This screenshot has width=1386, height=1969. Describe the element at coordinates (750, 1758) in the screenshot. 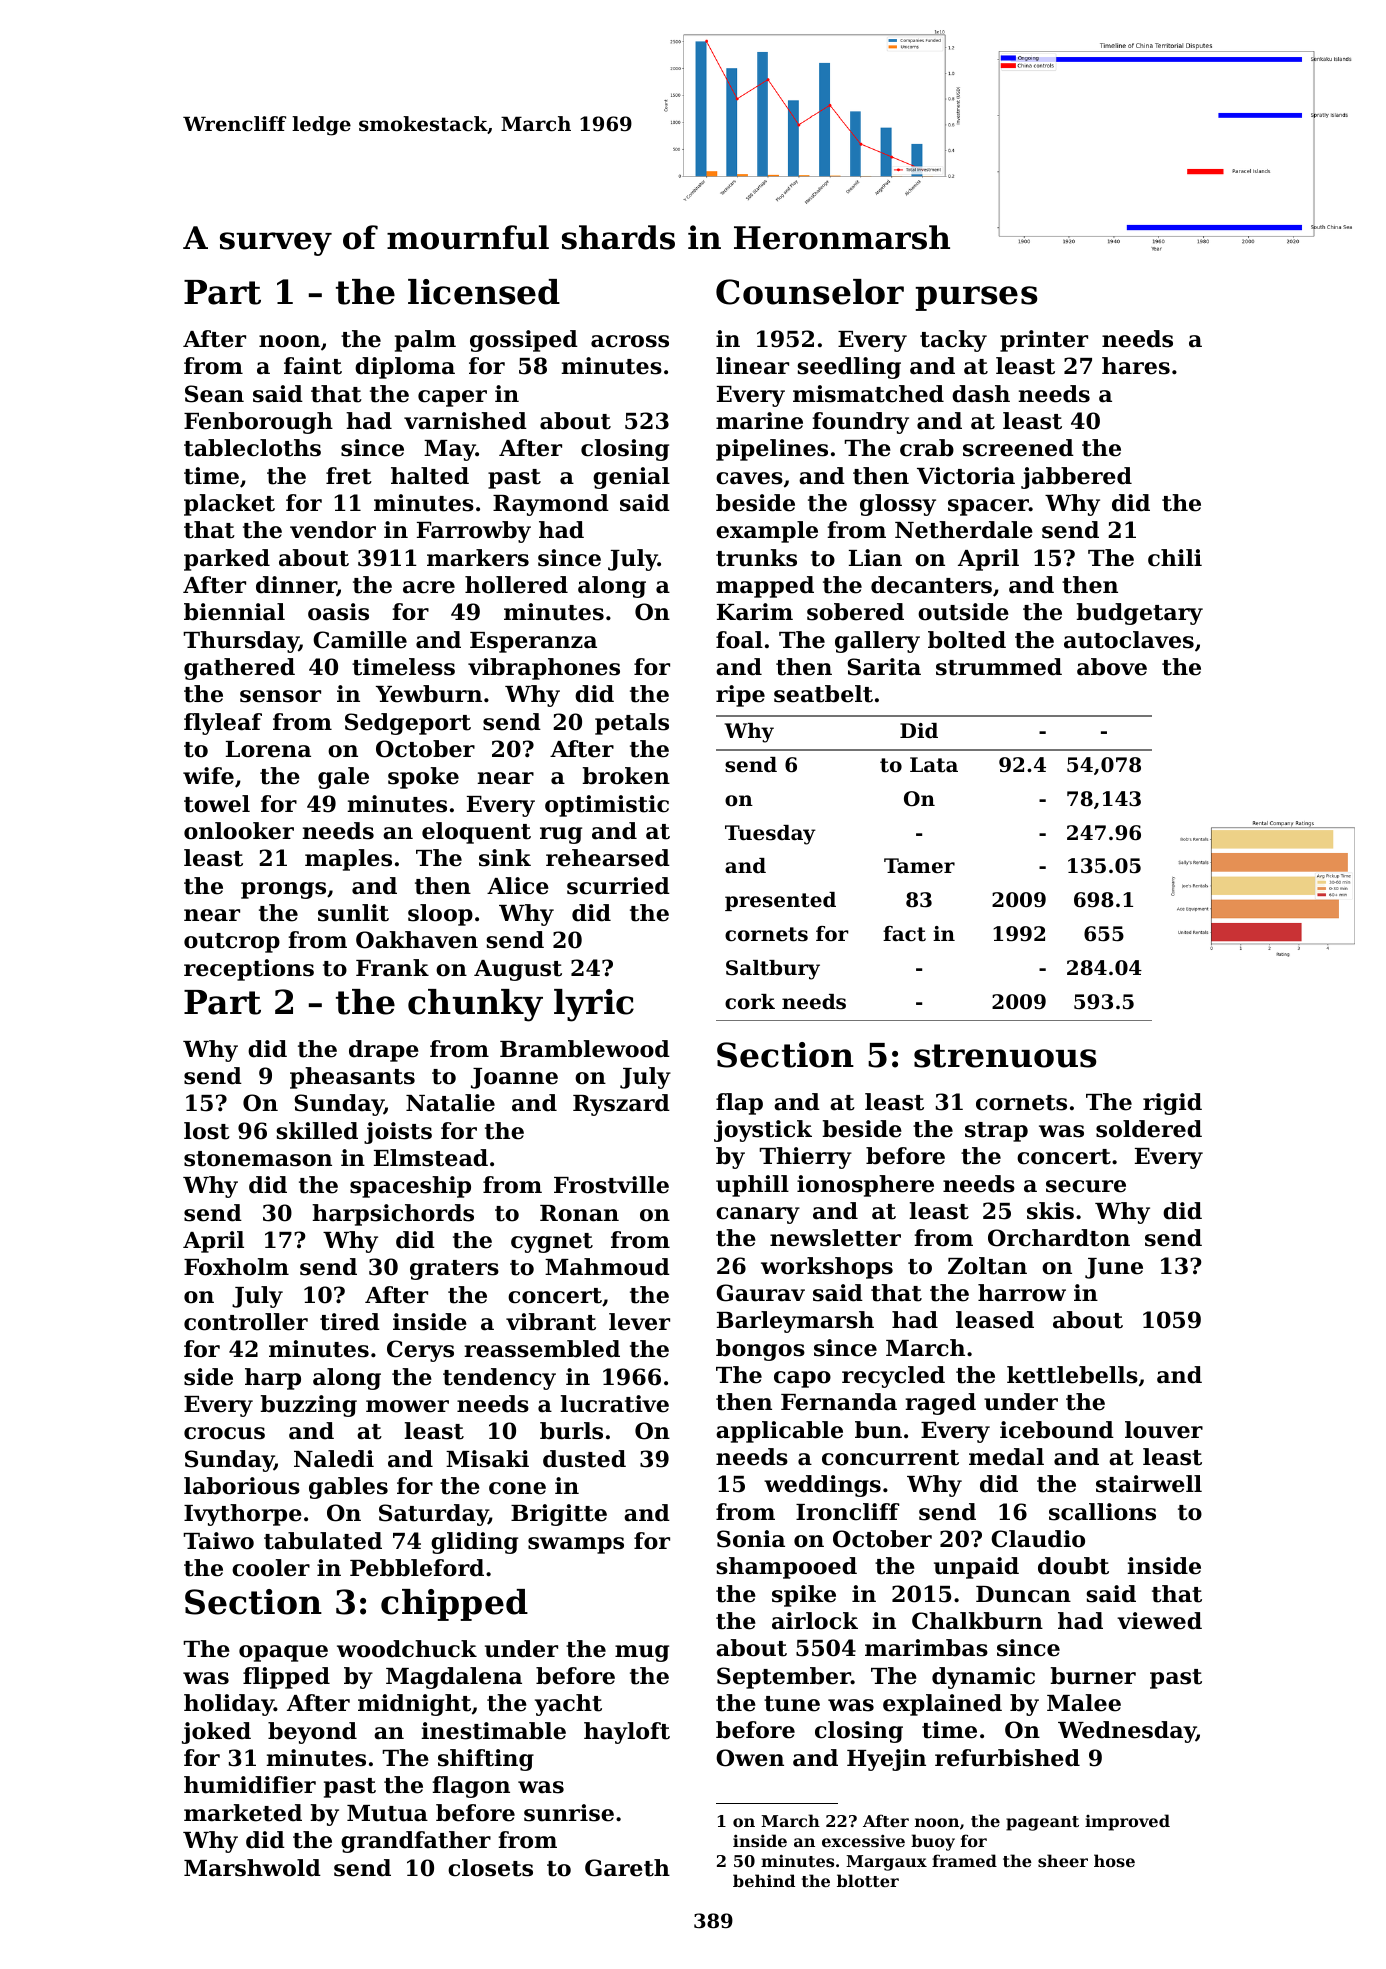

I see `Owen` at that location.
